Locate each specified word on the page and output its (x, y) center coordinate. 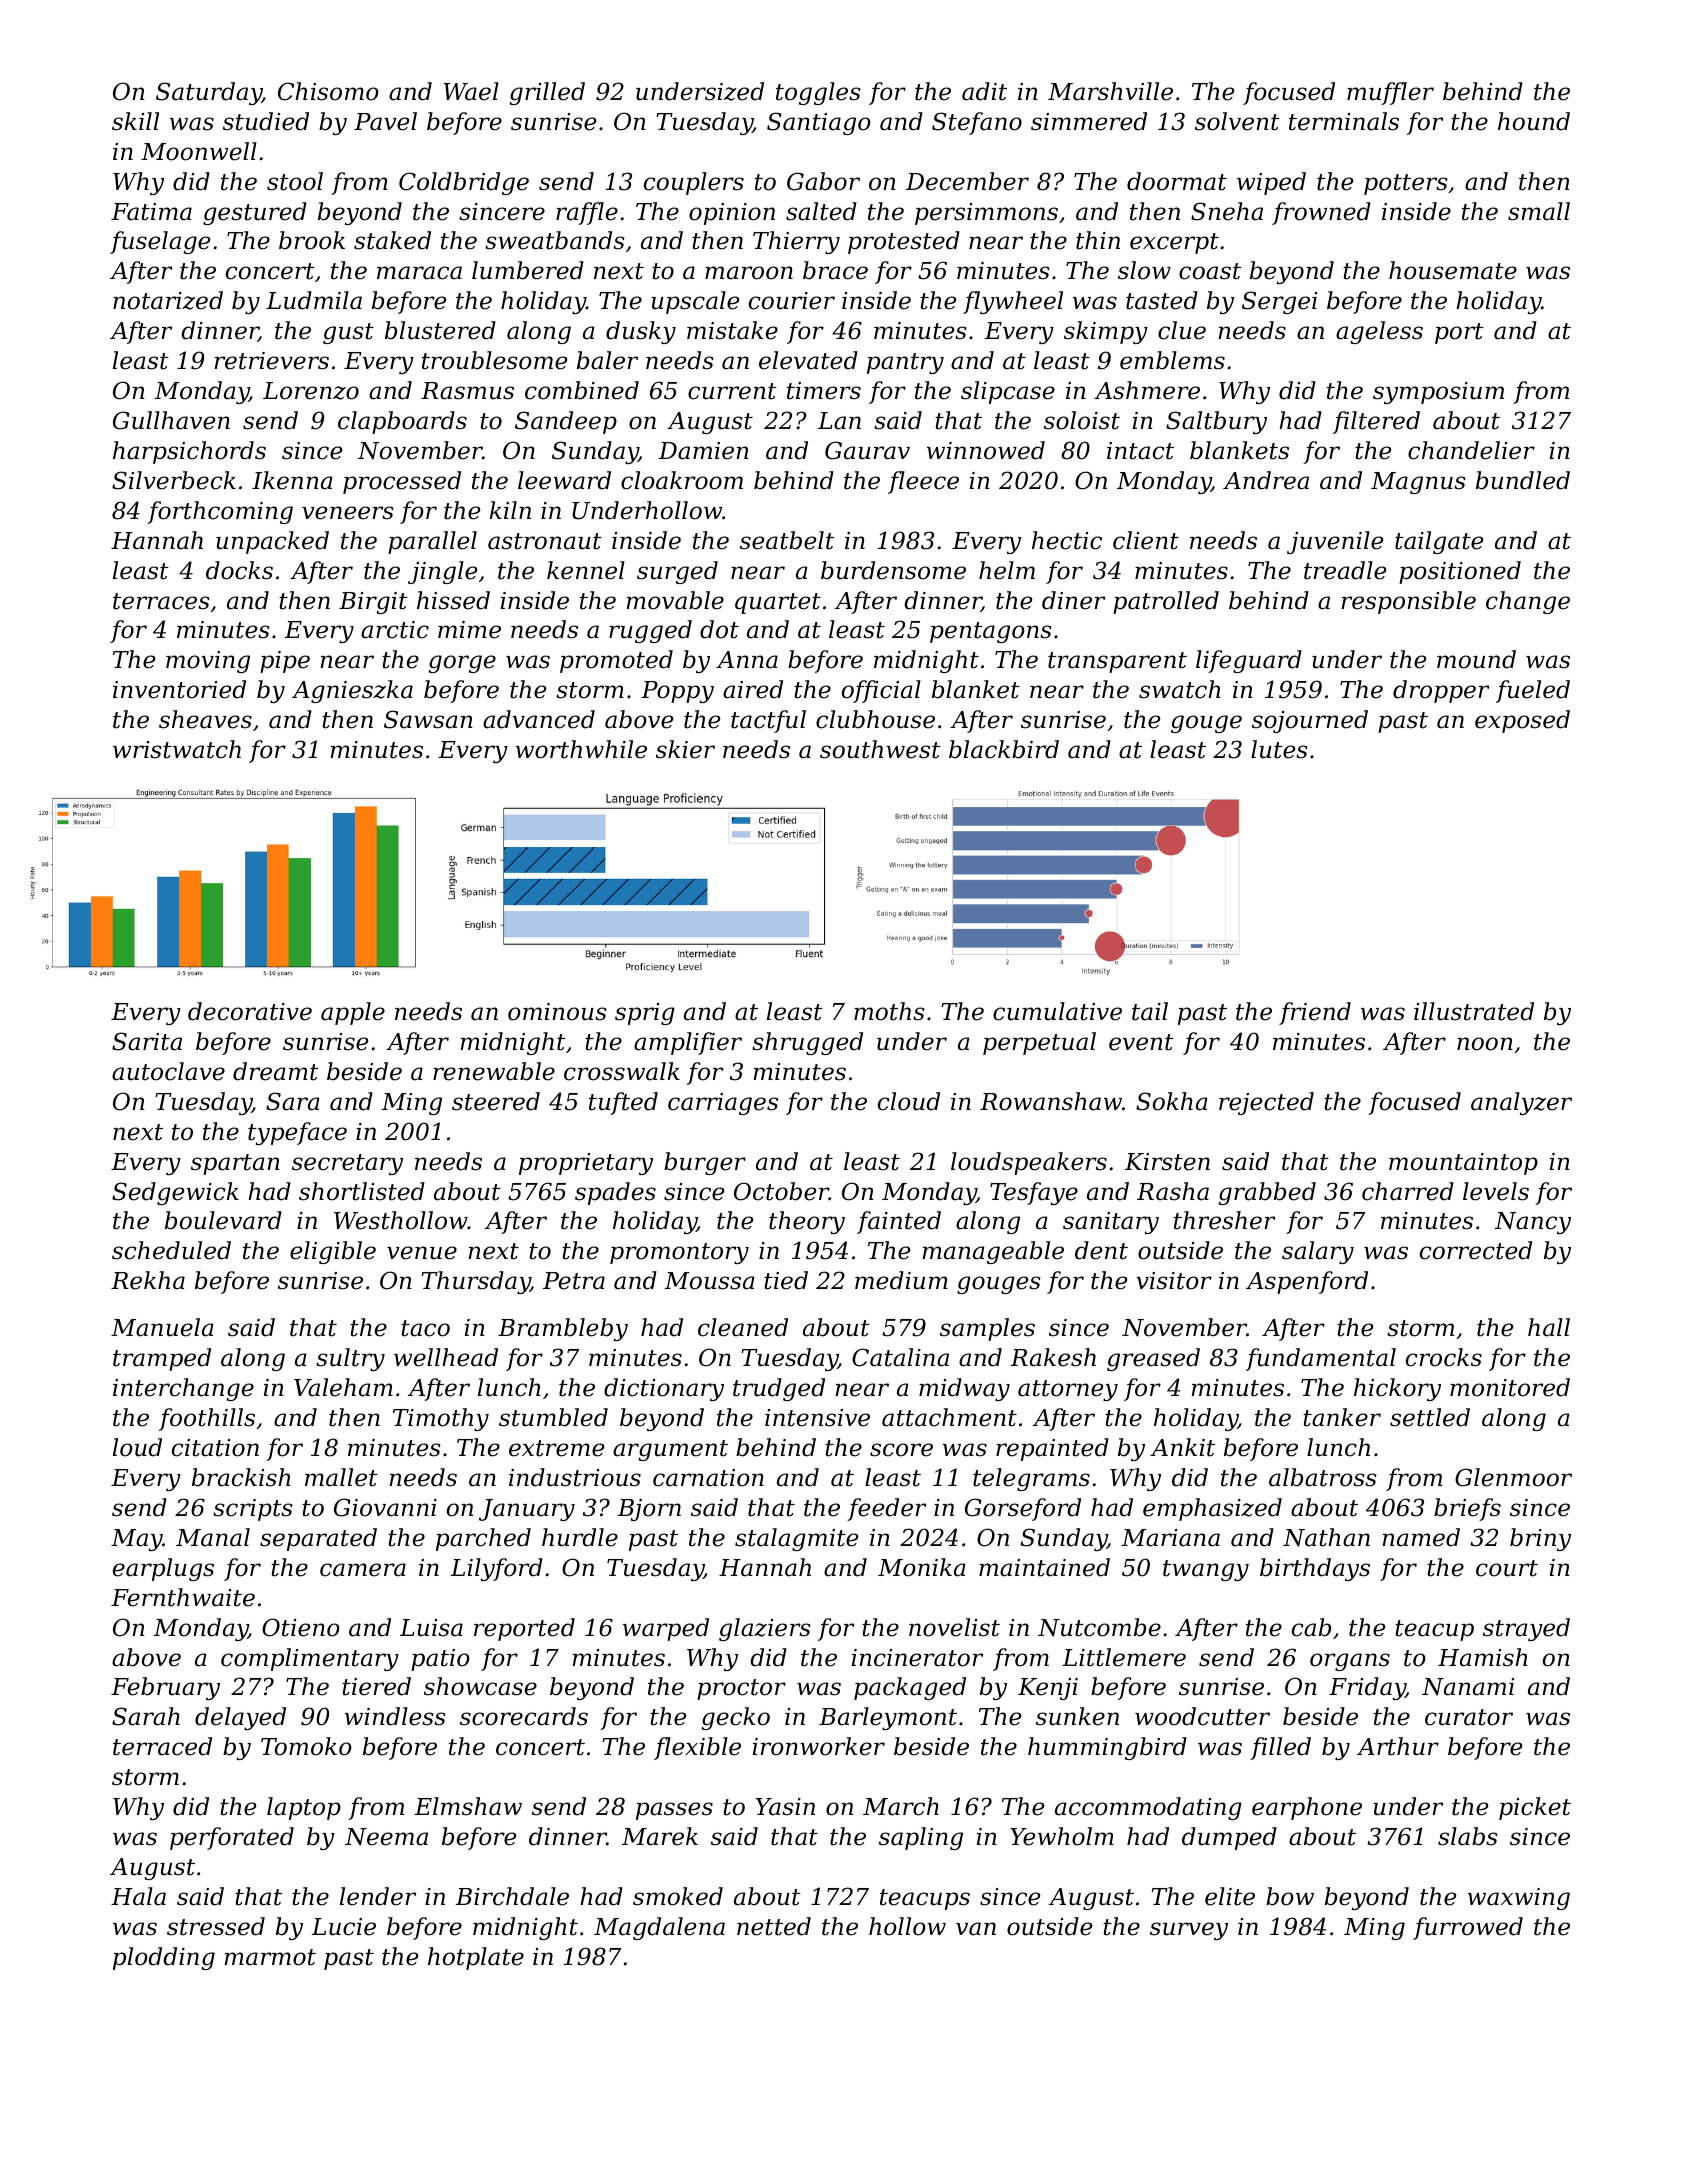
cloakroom (682, 480)
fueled (1533, 691)
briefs (1467, 1509)
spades (615, 1193)
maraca (419, 273)
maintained (1044, 1567)
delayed (240, 1718)
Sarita (147, 1041)
